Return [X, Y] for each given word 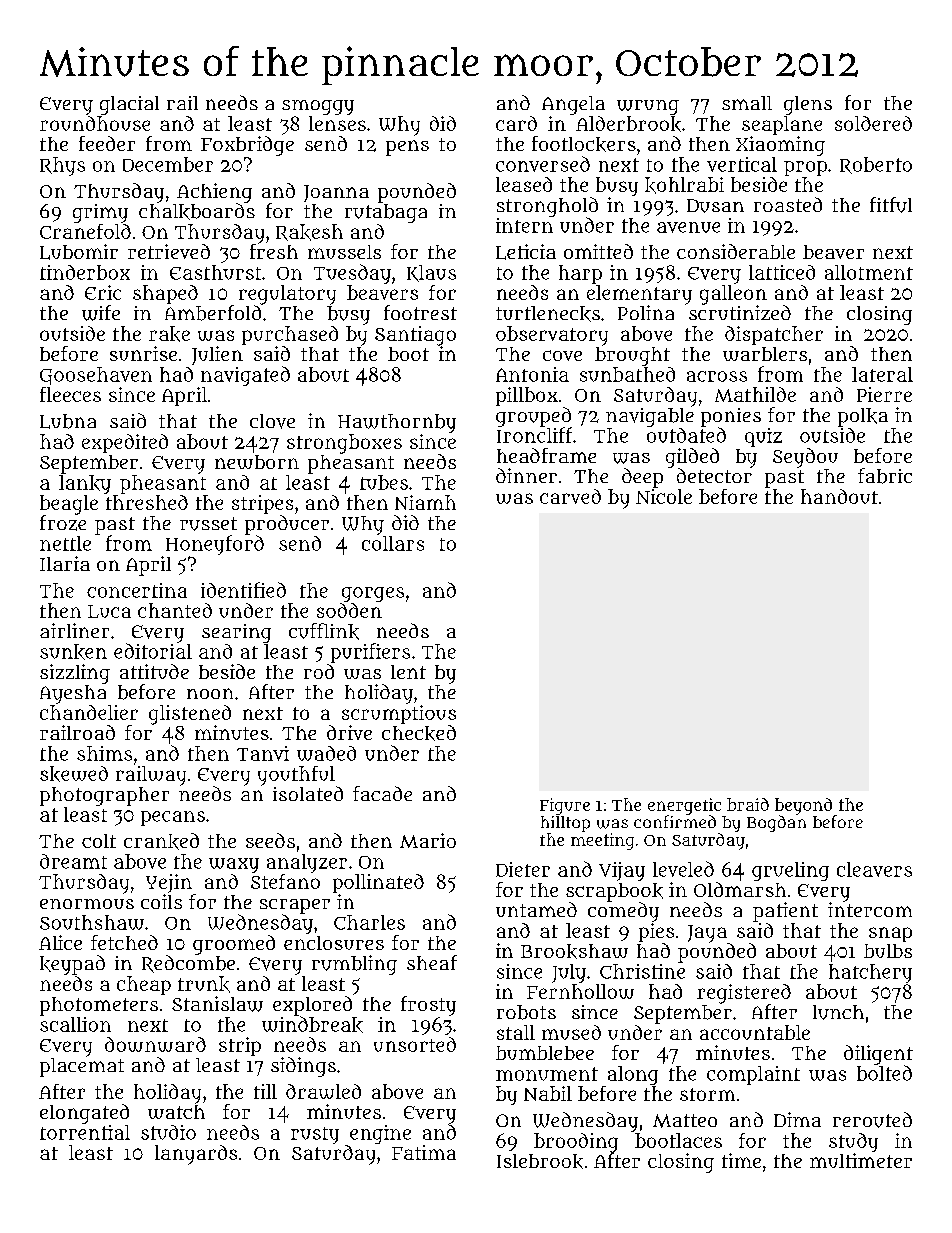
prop [805, 168]
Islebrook [540, 1161]
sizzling [75, 674]
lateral [882, 374]
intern [524, 225]
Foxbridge [247, 146]
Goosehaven [96, 376]
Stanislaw [217, 1004]
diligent [878, 1055]
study [853, 1142]
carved [570, 496]
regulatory [287, 295]
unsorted [415, 1044]
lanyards [196, 1155]
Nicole [664, 496]
